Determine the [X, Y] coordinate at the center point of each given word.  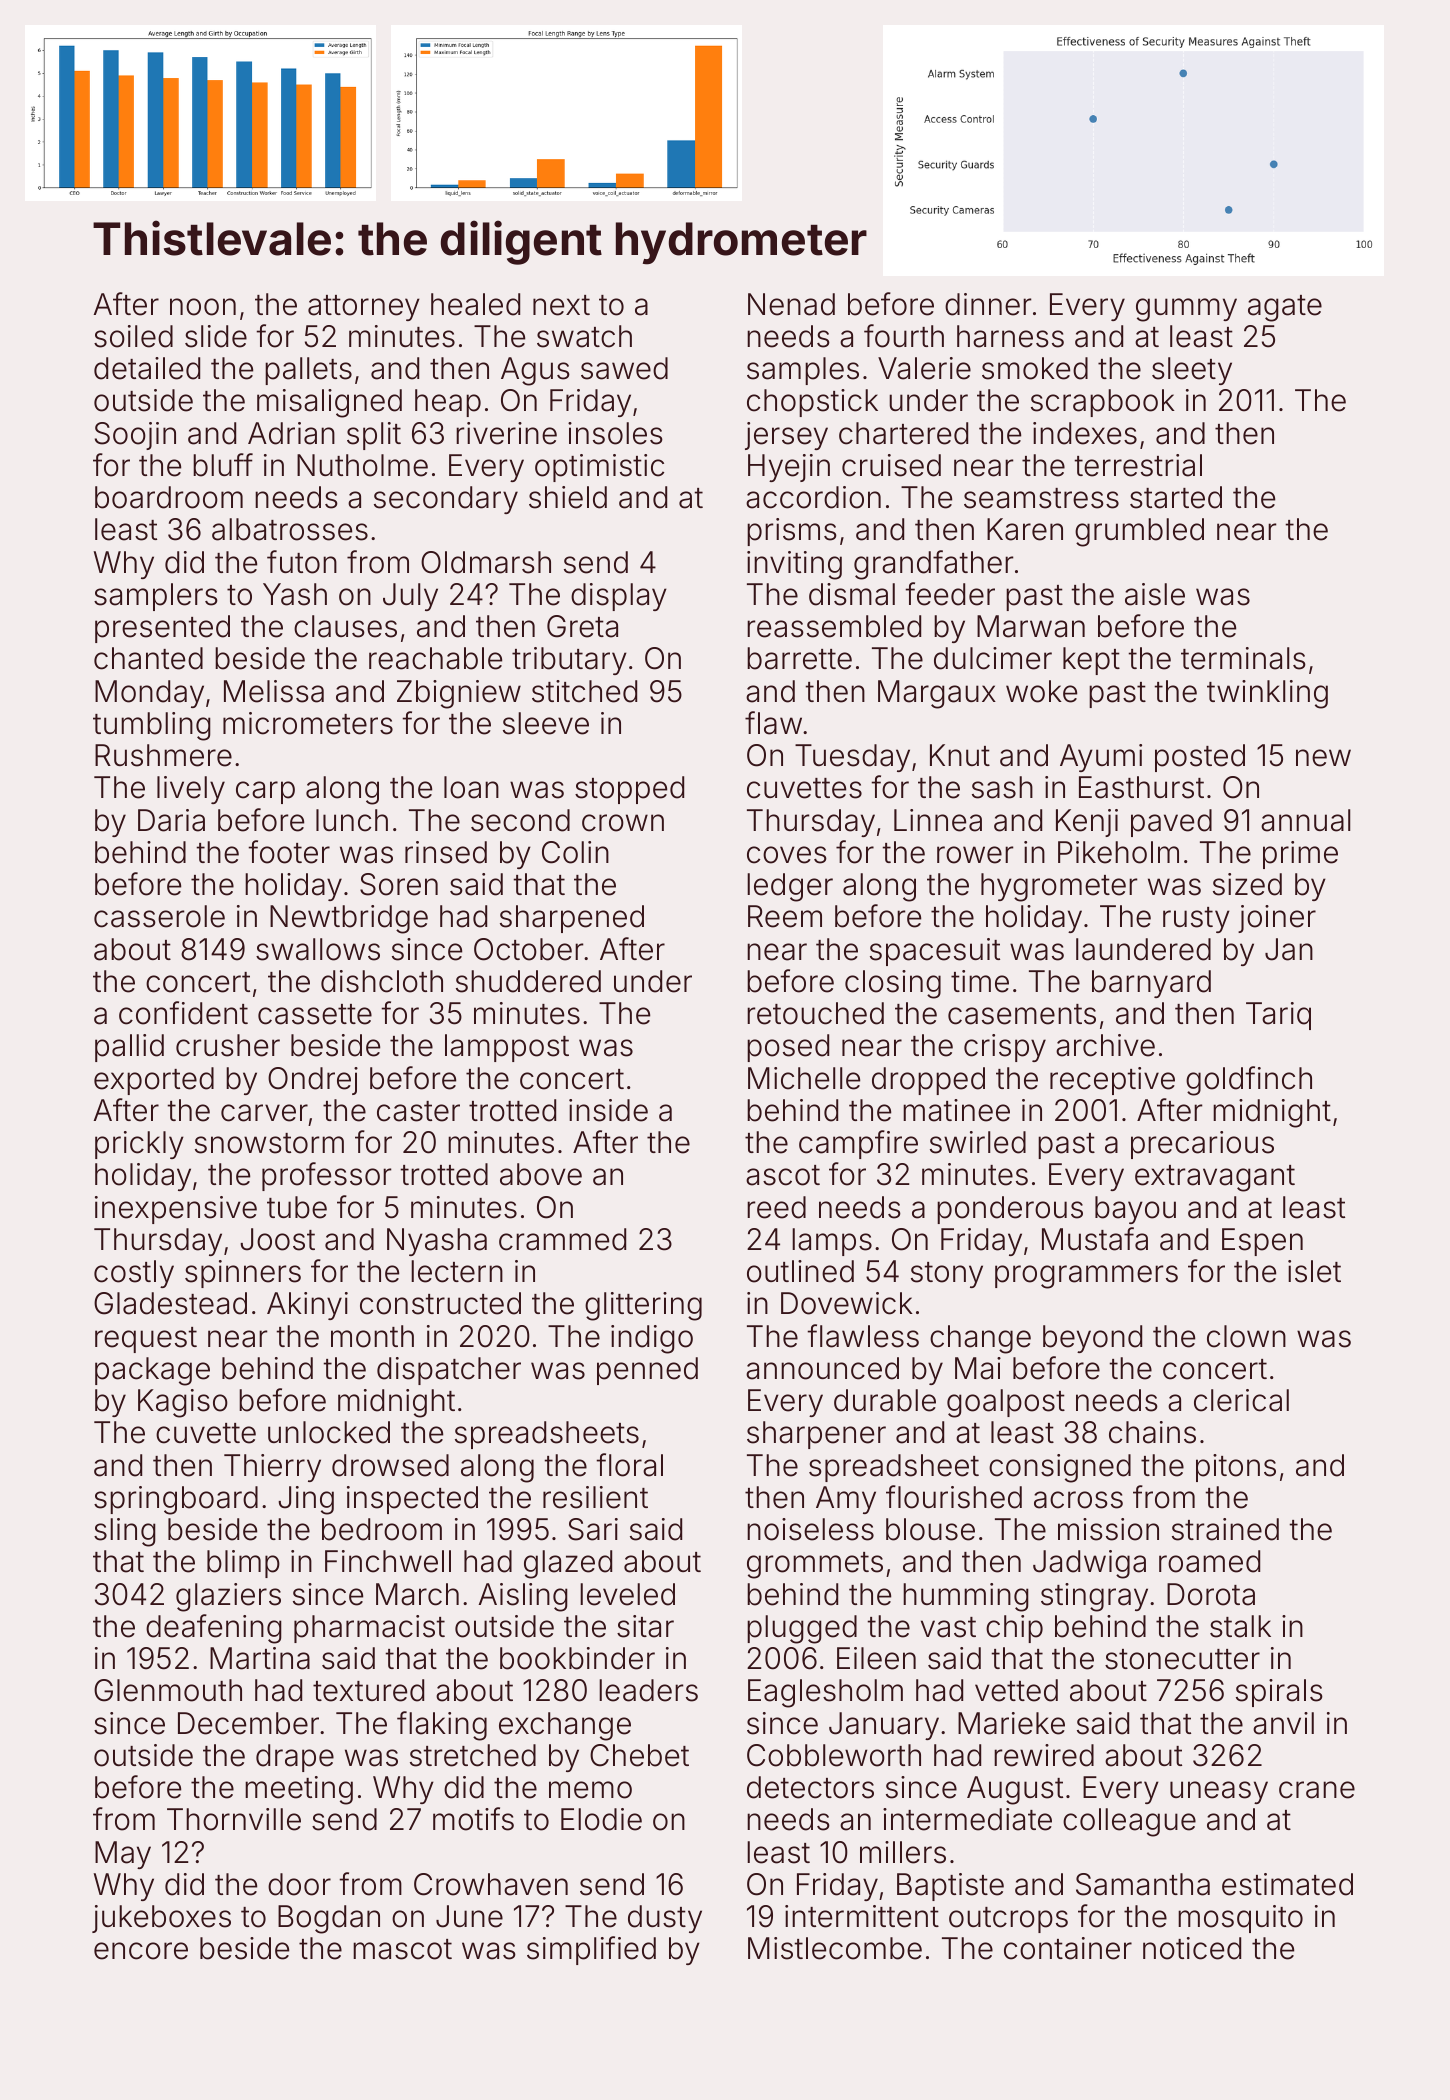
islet [1314, 1271]
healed [475, 304]
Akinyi [307, 1306]
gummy [1186, 310]
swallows [318, 949]
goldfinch [1249, 1081]
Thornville [234, 1819]
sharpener [816, 1435]
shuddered [528, 981]
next [561, 305]
